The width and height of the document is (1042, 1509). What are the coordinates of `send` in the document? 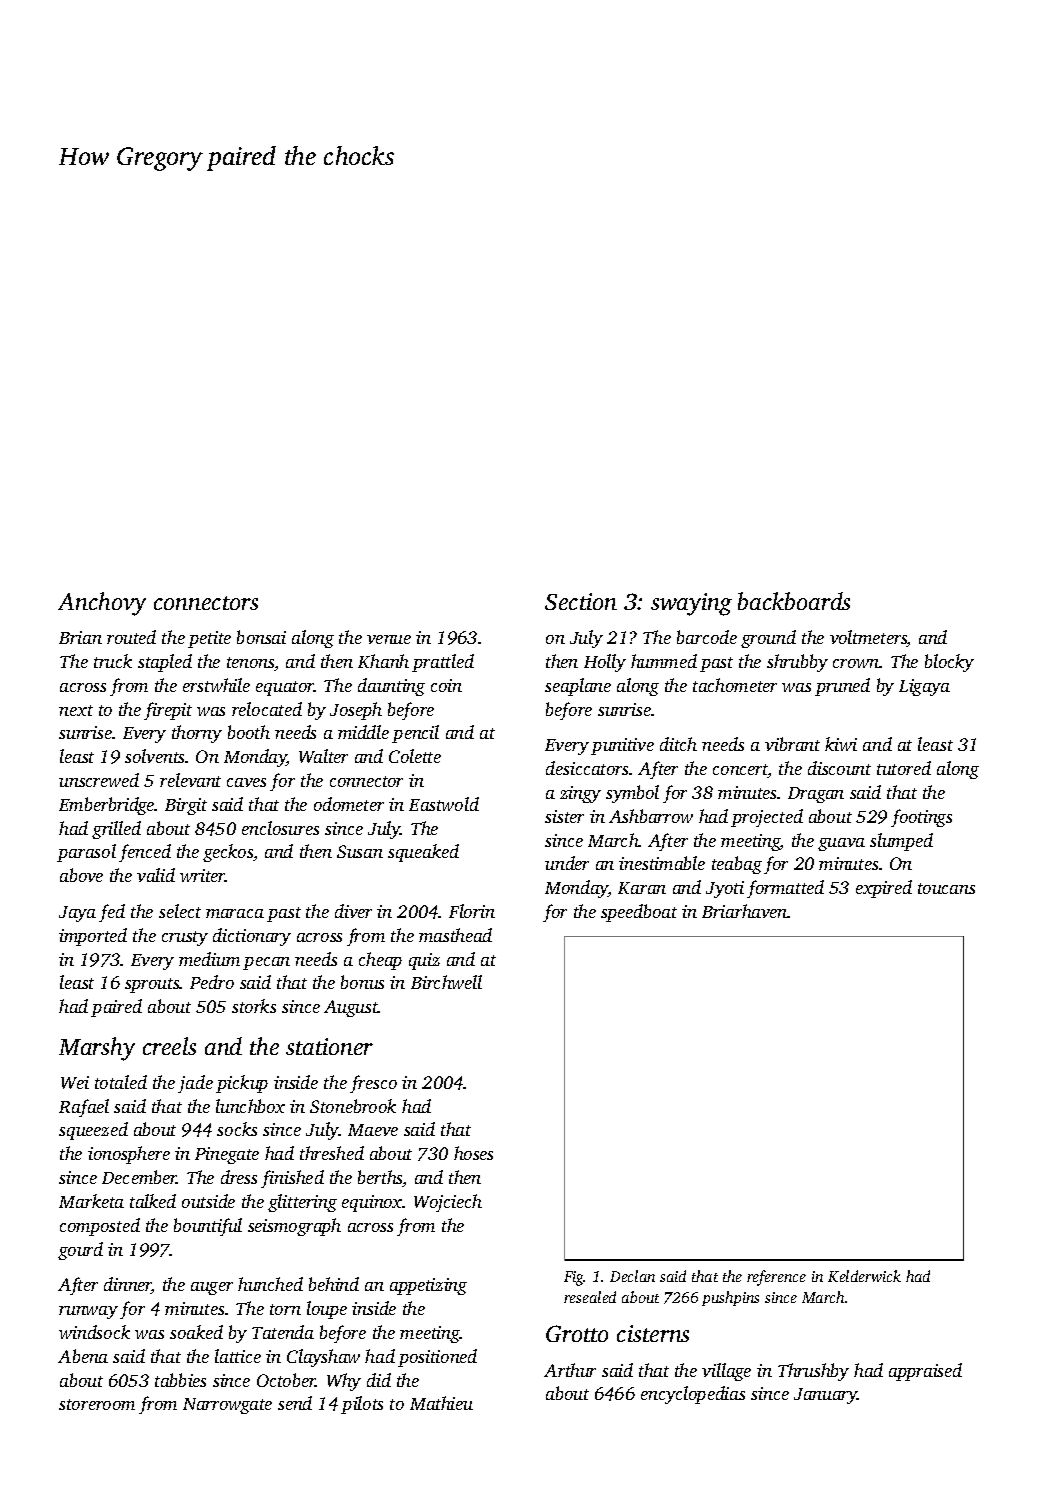 It's located at (295, 1403).
